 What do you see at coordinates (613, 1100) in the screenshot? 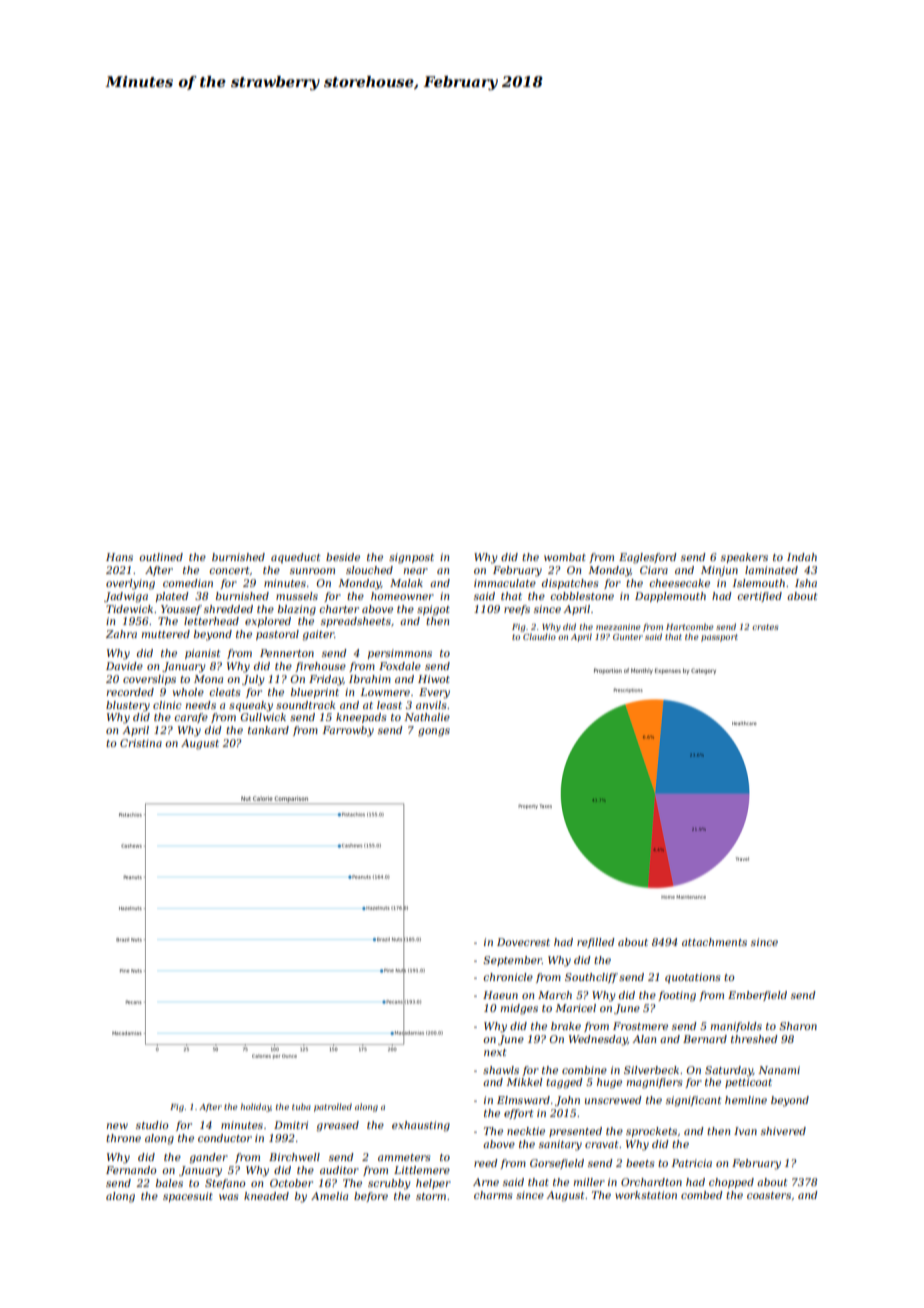
I see `unscrewed` at bounding box center [613, 1100].
